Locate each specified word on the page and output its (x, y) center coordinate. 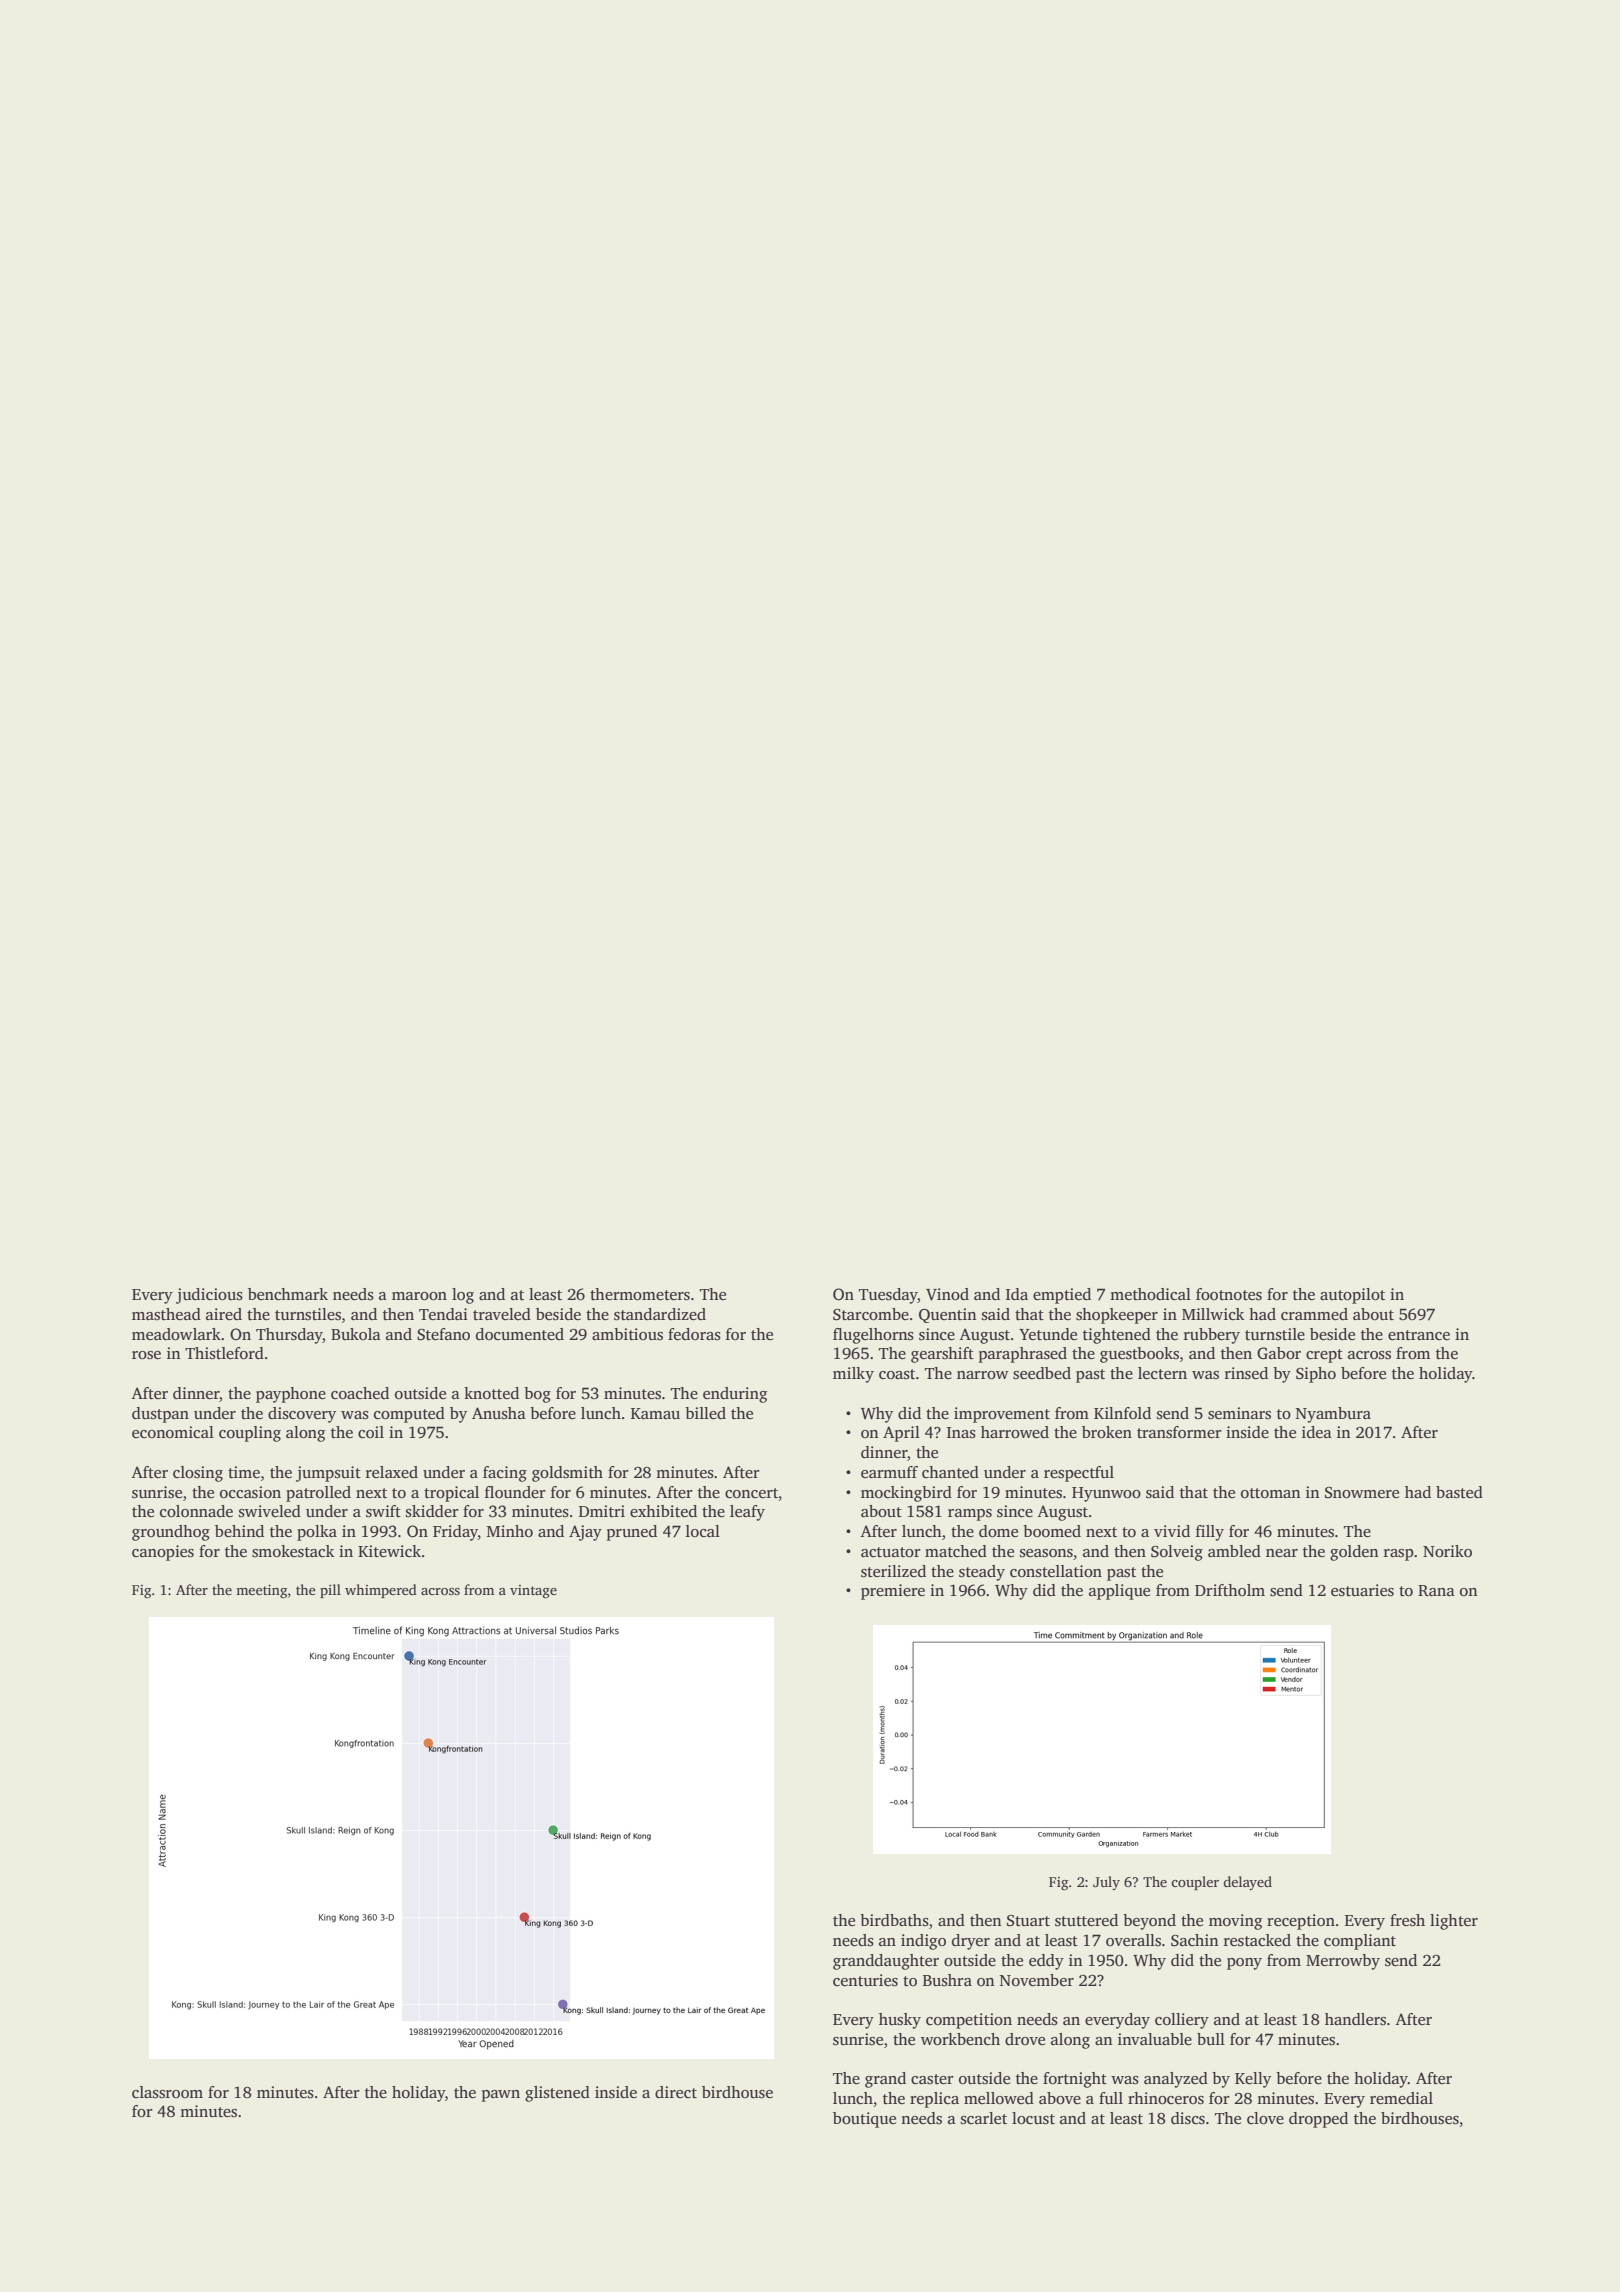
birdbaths (894, 1920)
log (463, 1296)
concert (751, 1493)
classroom (167, 2092)
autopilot (1352, 1296)
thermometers (640, 1294)
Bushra (947, 1980)
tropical (451, 1494)
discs (1188, 2118)
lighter (1454, 1922)
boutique (864, 2120)
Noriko (1447, 1551)
